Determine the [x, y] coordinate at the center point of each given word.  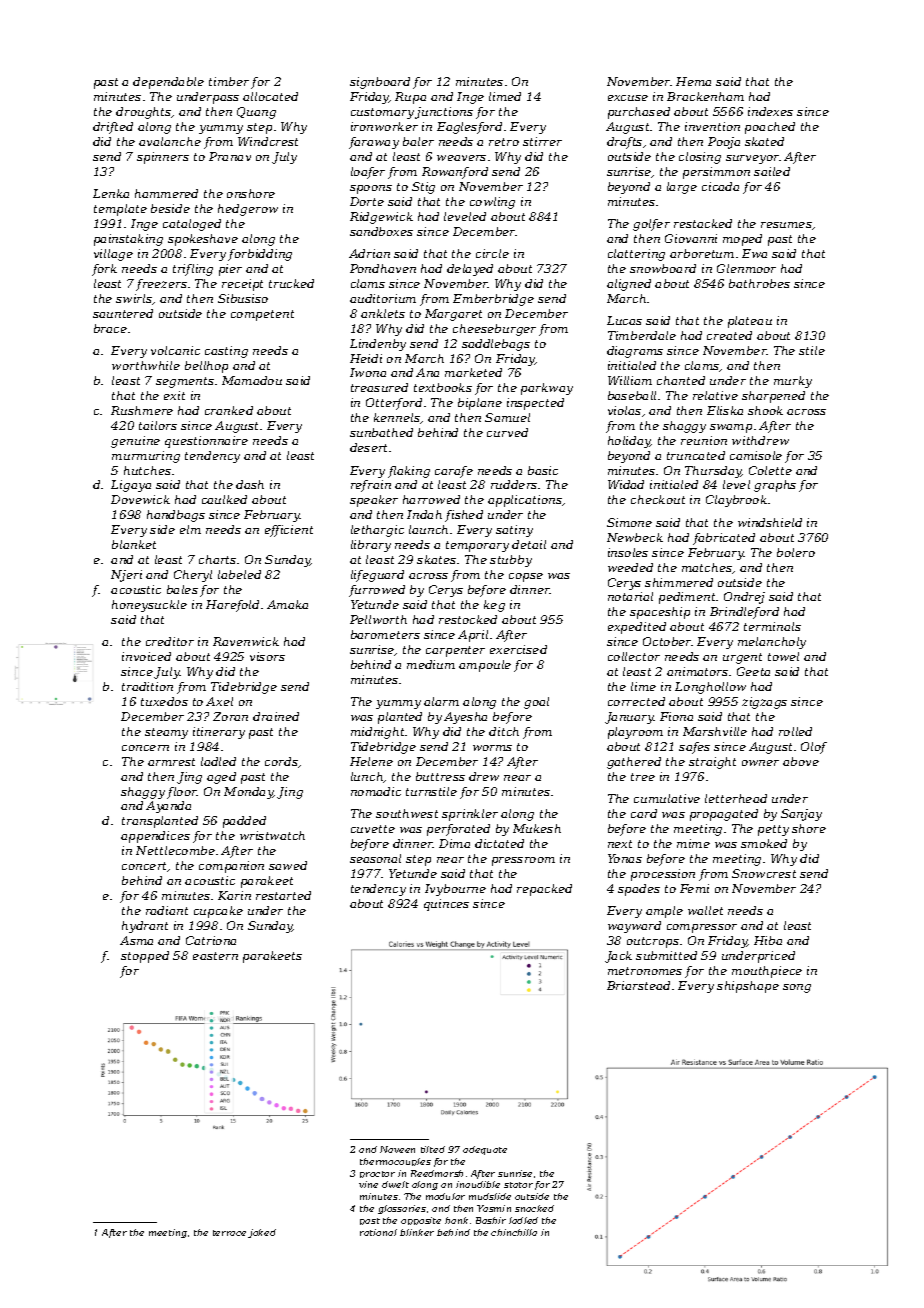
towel [783, 656]
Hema [693, 81]
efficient [289, 531]
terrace [229, 1233]
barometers [385, 634]
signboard [380, 83]
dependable [168, 83]
